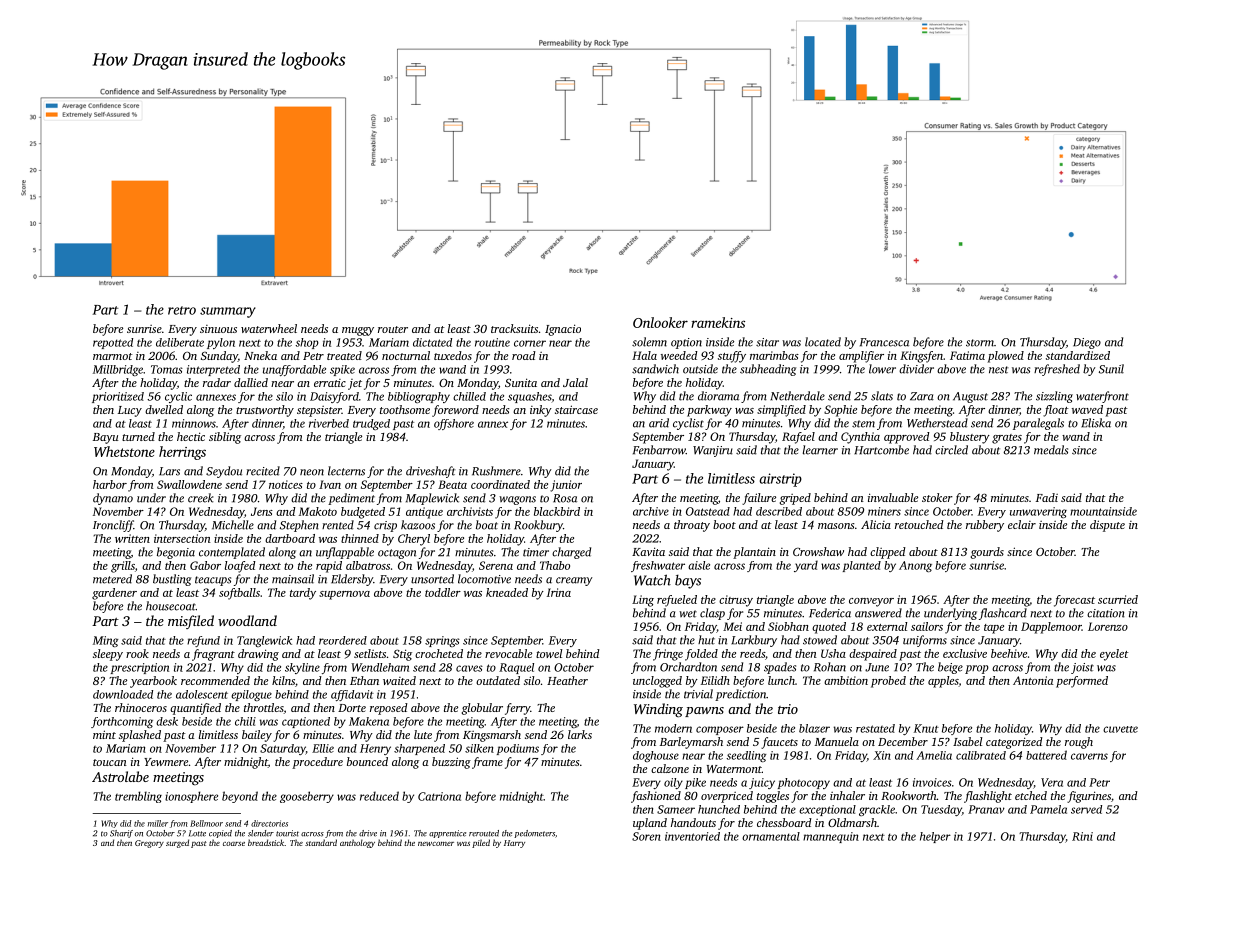 The width and height of the screenshot is (1233, 952). I want to click on thinned, so click(360, 538).
